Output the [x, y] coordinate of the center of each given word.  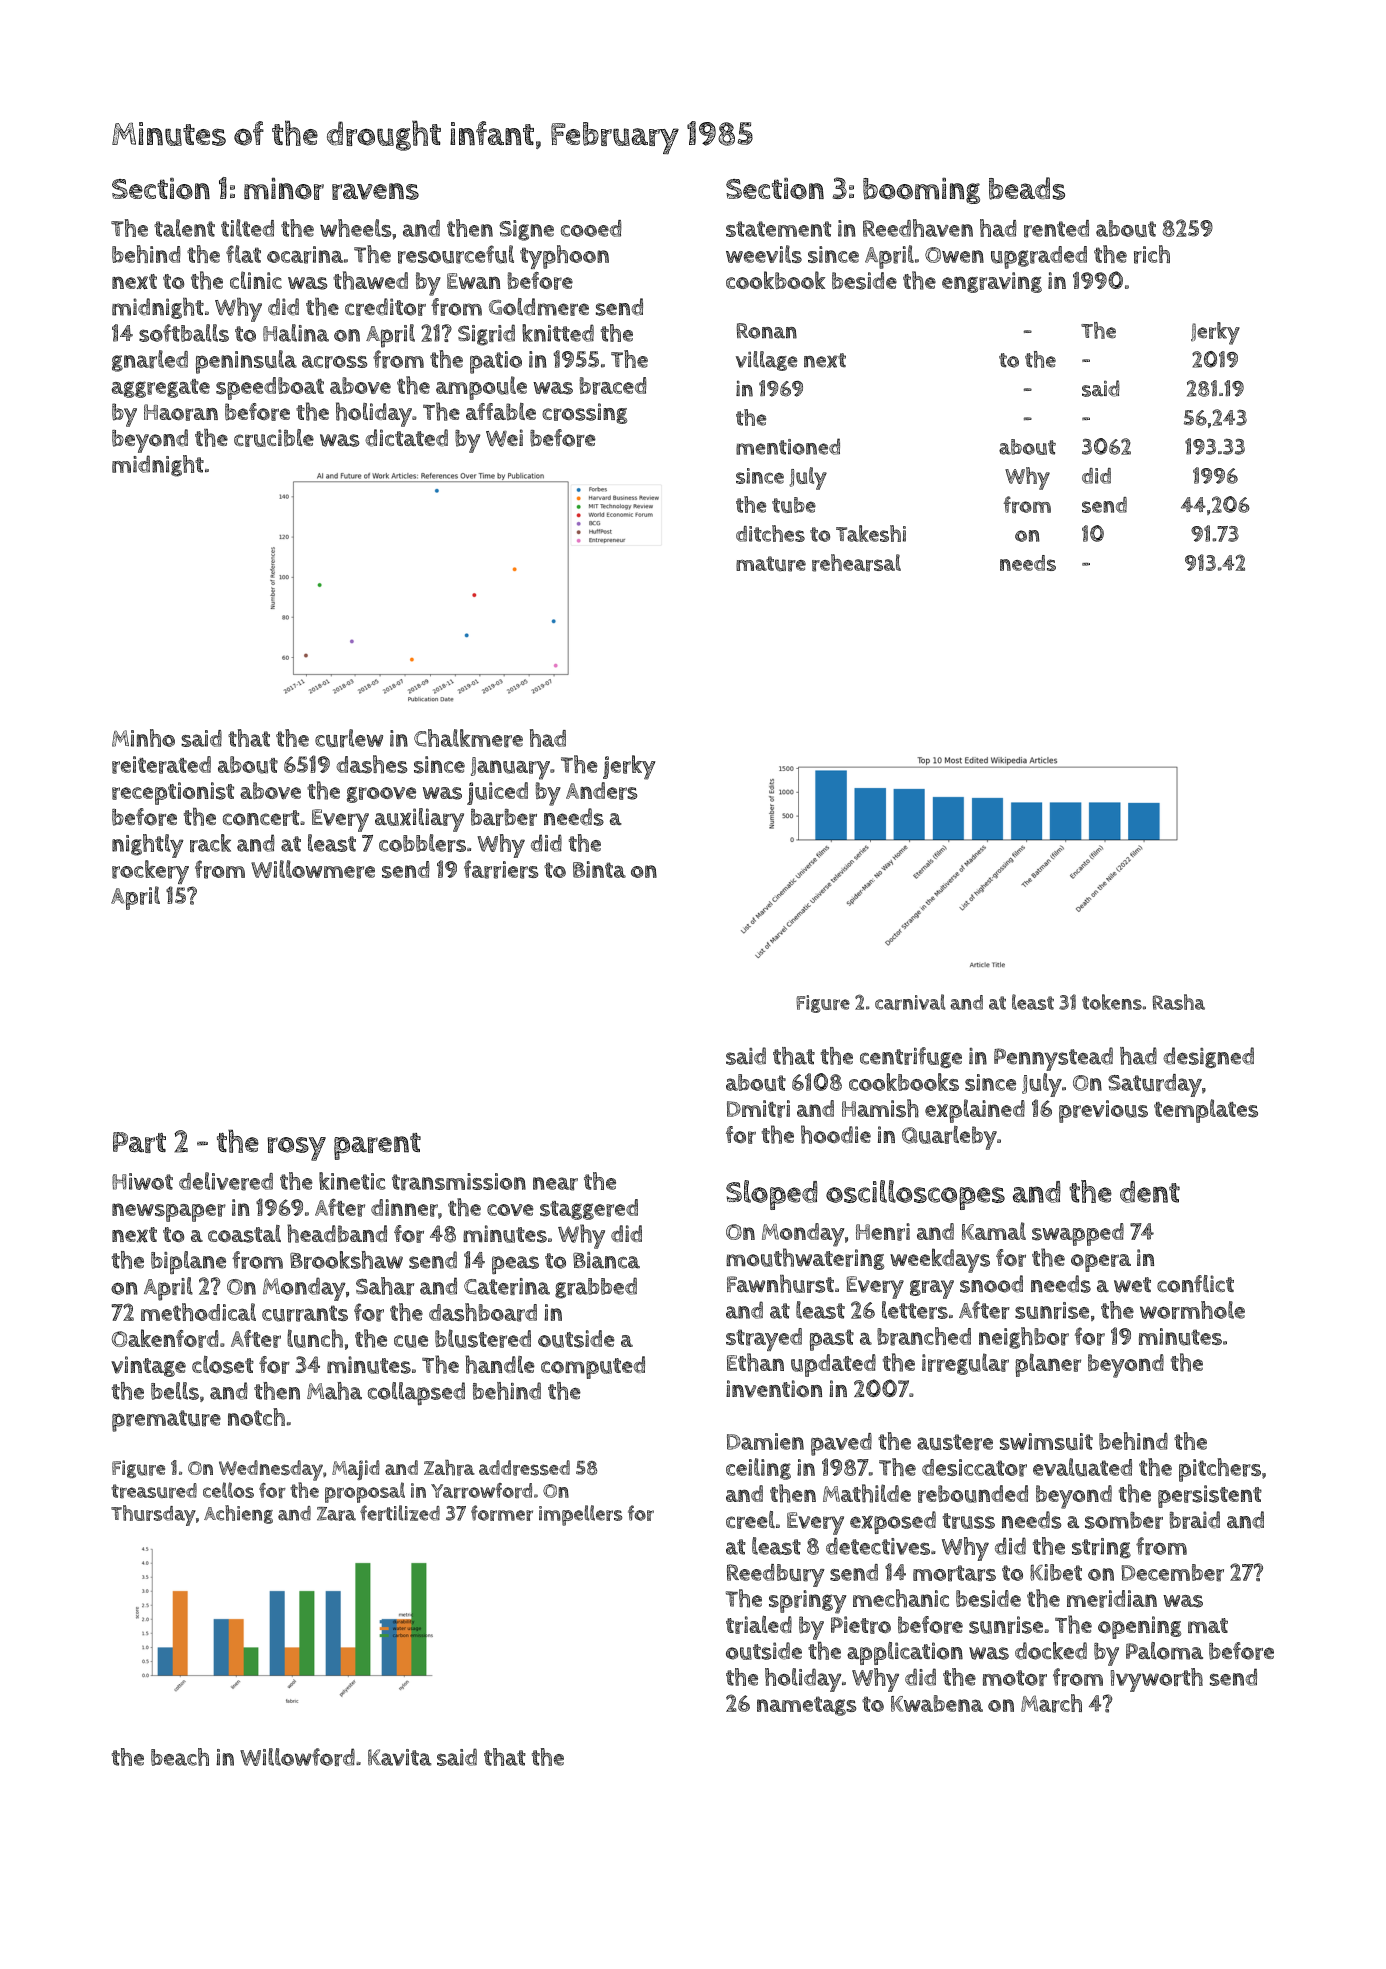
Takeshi [871, 533]
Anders [601, 791]
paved [841, 1444]
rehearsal [856, 563]
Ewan [473, 281]
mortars [954, 1573]
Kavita [400, 1757]
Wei [504, 438]
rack [210, 843]
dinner [404, 1208]
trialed [759, 1625]
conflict [1195, 1284]
